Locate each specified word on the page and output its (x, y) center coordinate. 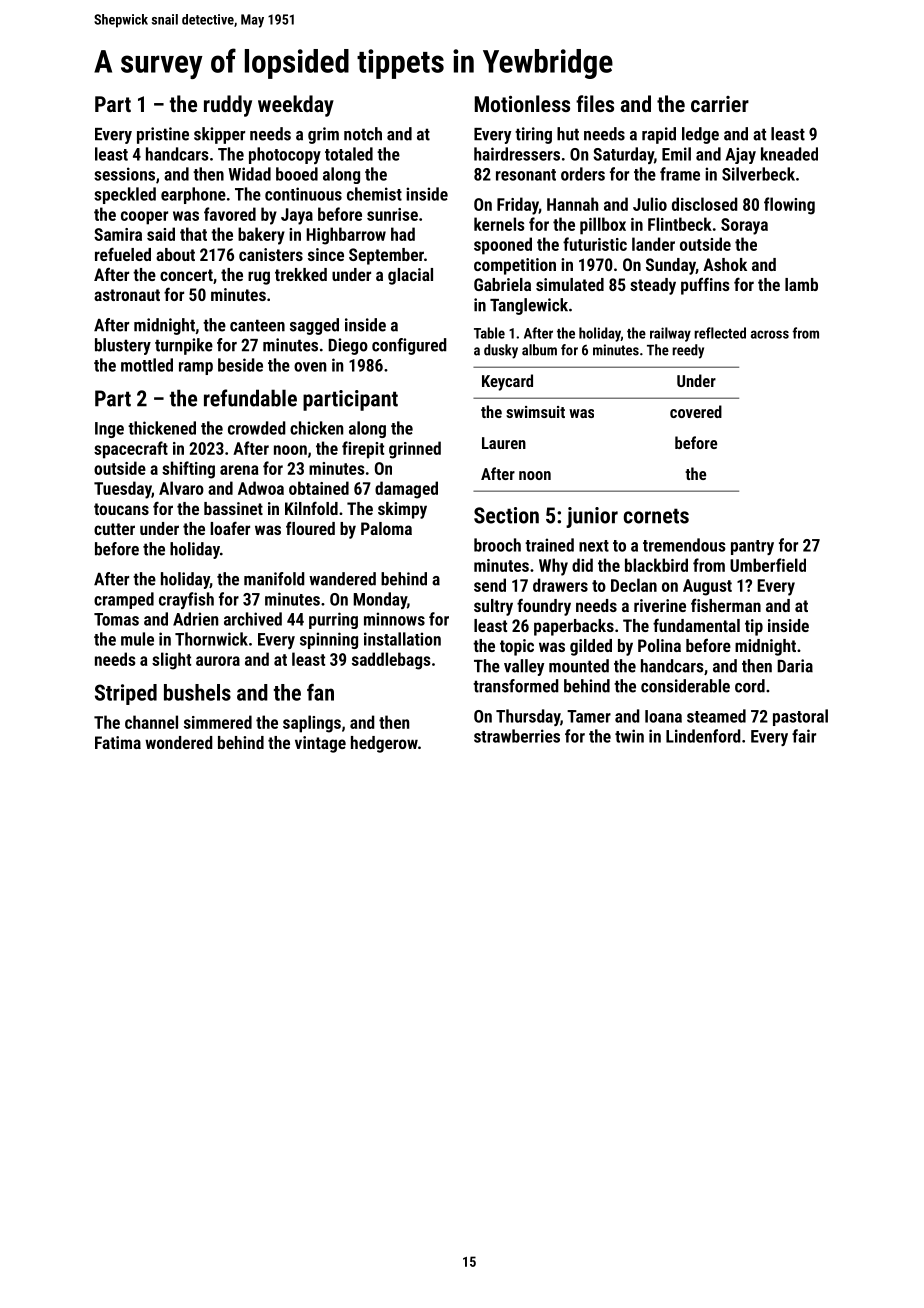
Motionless (522, 103)
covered (696, 411)
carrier (720, 104)
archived (253, 619)
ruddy (228, 106)
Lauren (504, 443)
